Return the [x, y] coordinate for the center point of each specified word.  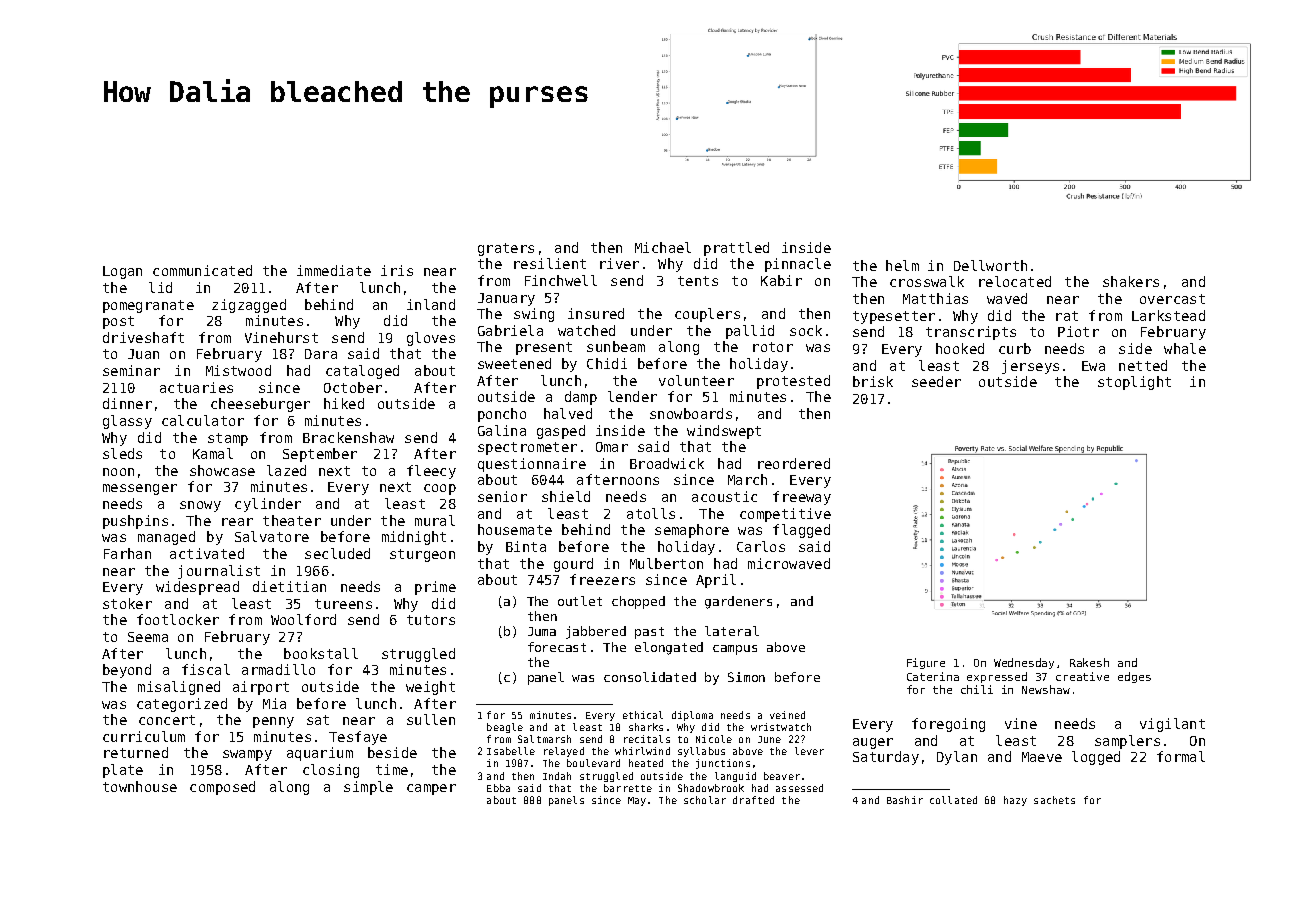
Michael [663, 247]
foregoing [948, 725]
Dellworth [990, 265]
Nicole [714, 739]
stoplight [1134, 383]
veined [787, 715]
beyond [127, 671]
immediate [334, 270]
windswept [724, 432]
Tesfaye [358, 738]
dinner [127, 403]
